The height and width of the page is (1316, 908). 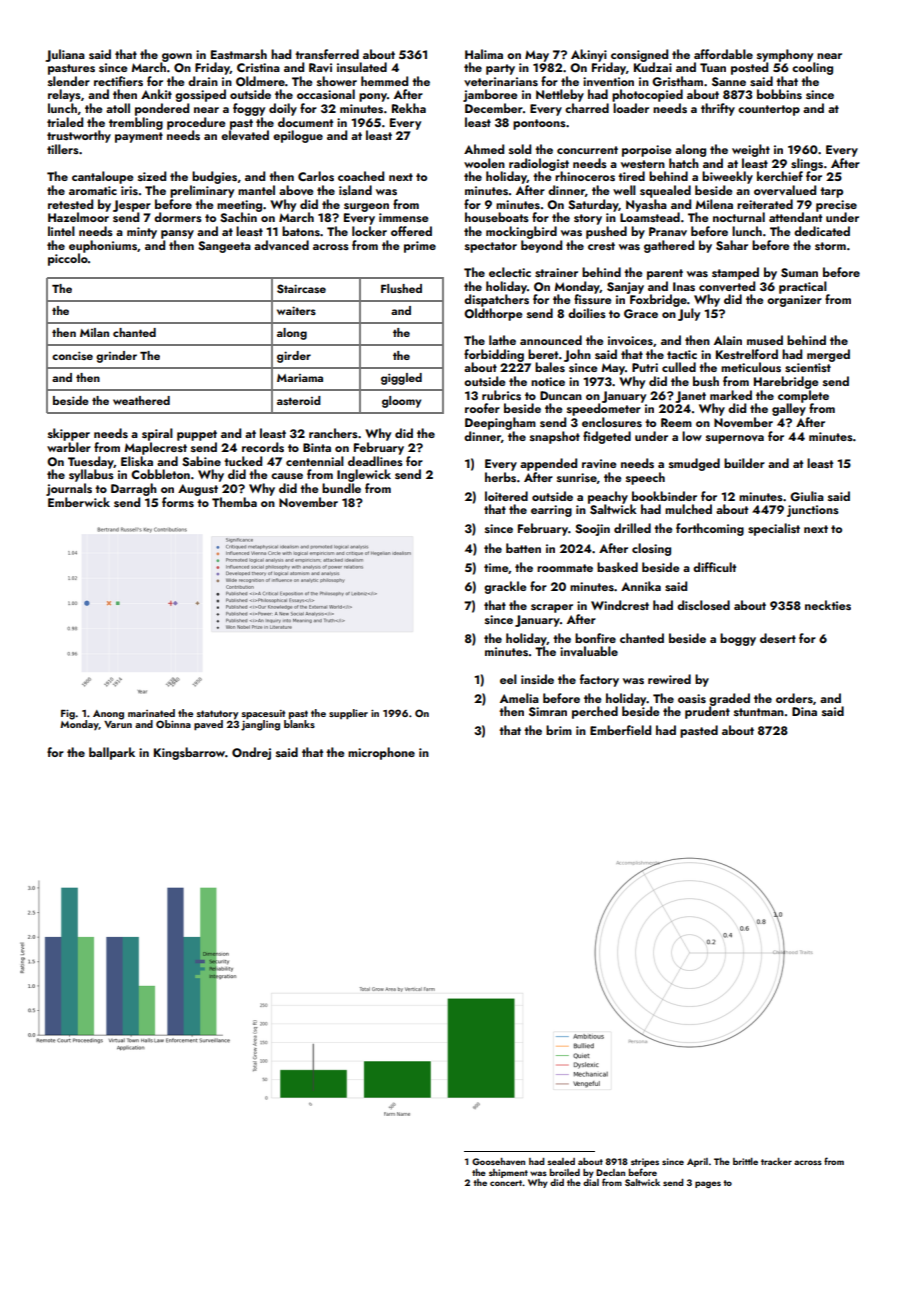 What do you see at coordinates (498, 1161) in the page?
I see `Goosehaven` at bounding box center [498, 1161].
